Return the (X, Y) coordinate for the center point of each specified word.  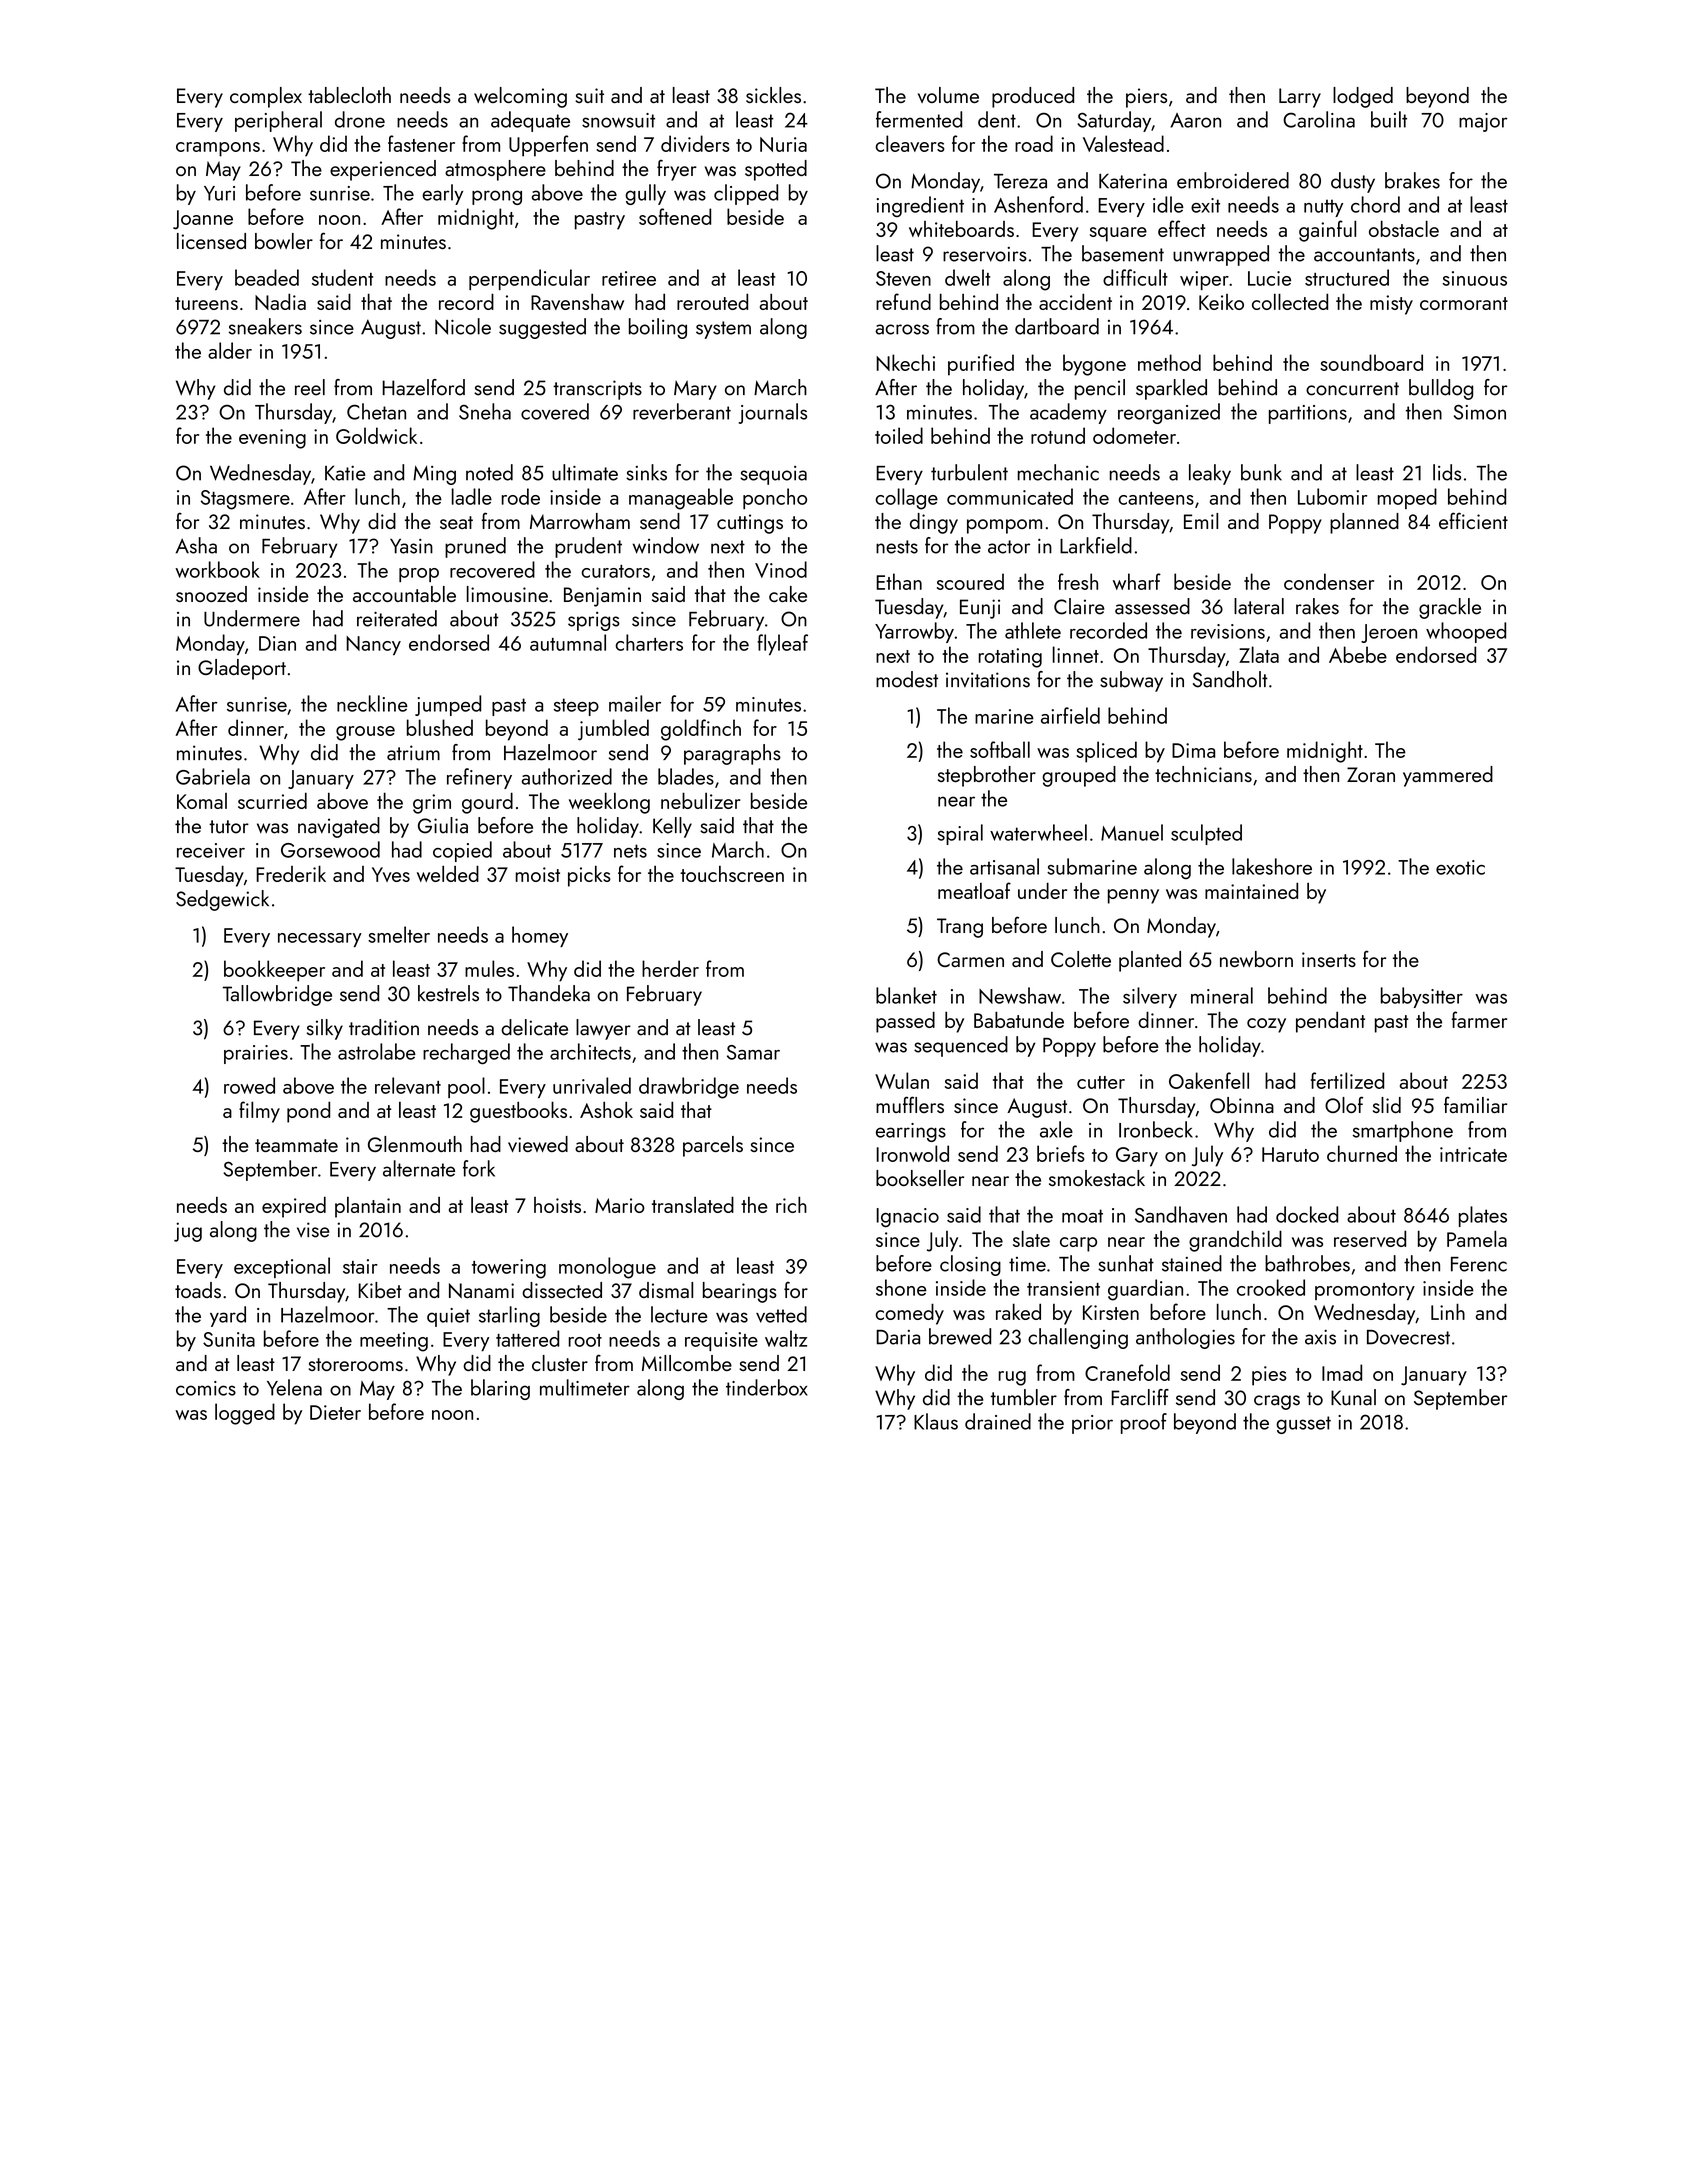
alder (230, 350)
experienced (383, 170)
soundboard (1371, 362)
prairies (256, 1054)
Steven (903, 278)
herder (670, 968)
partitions (1308, 414)
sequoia (773, 475)
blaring (500, 1389)
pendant (1330, 1022)
